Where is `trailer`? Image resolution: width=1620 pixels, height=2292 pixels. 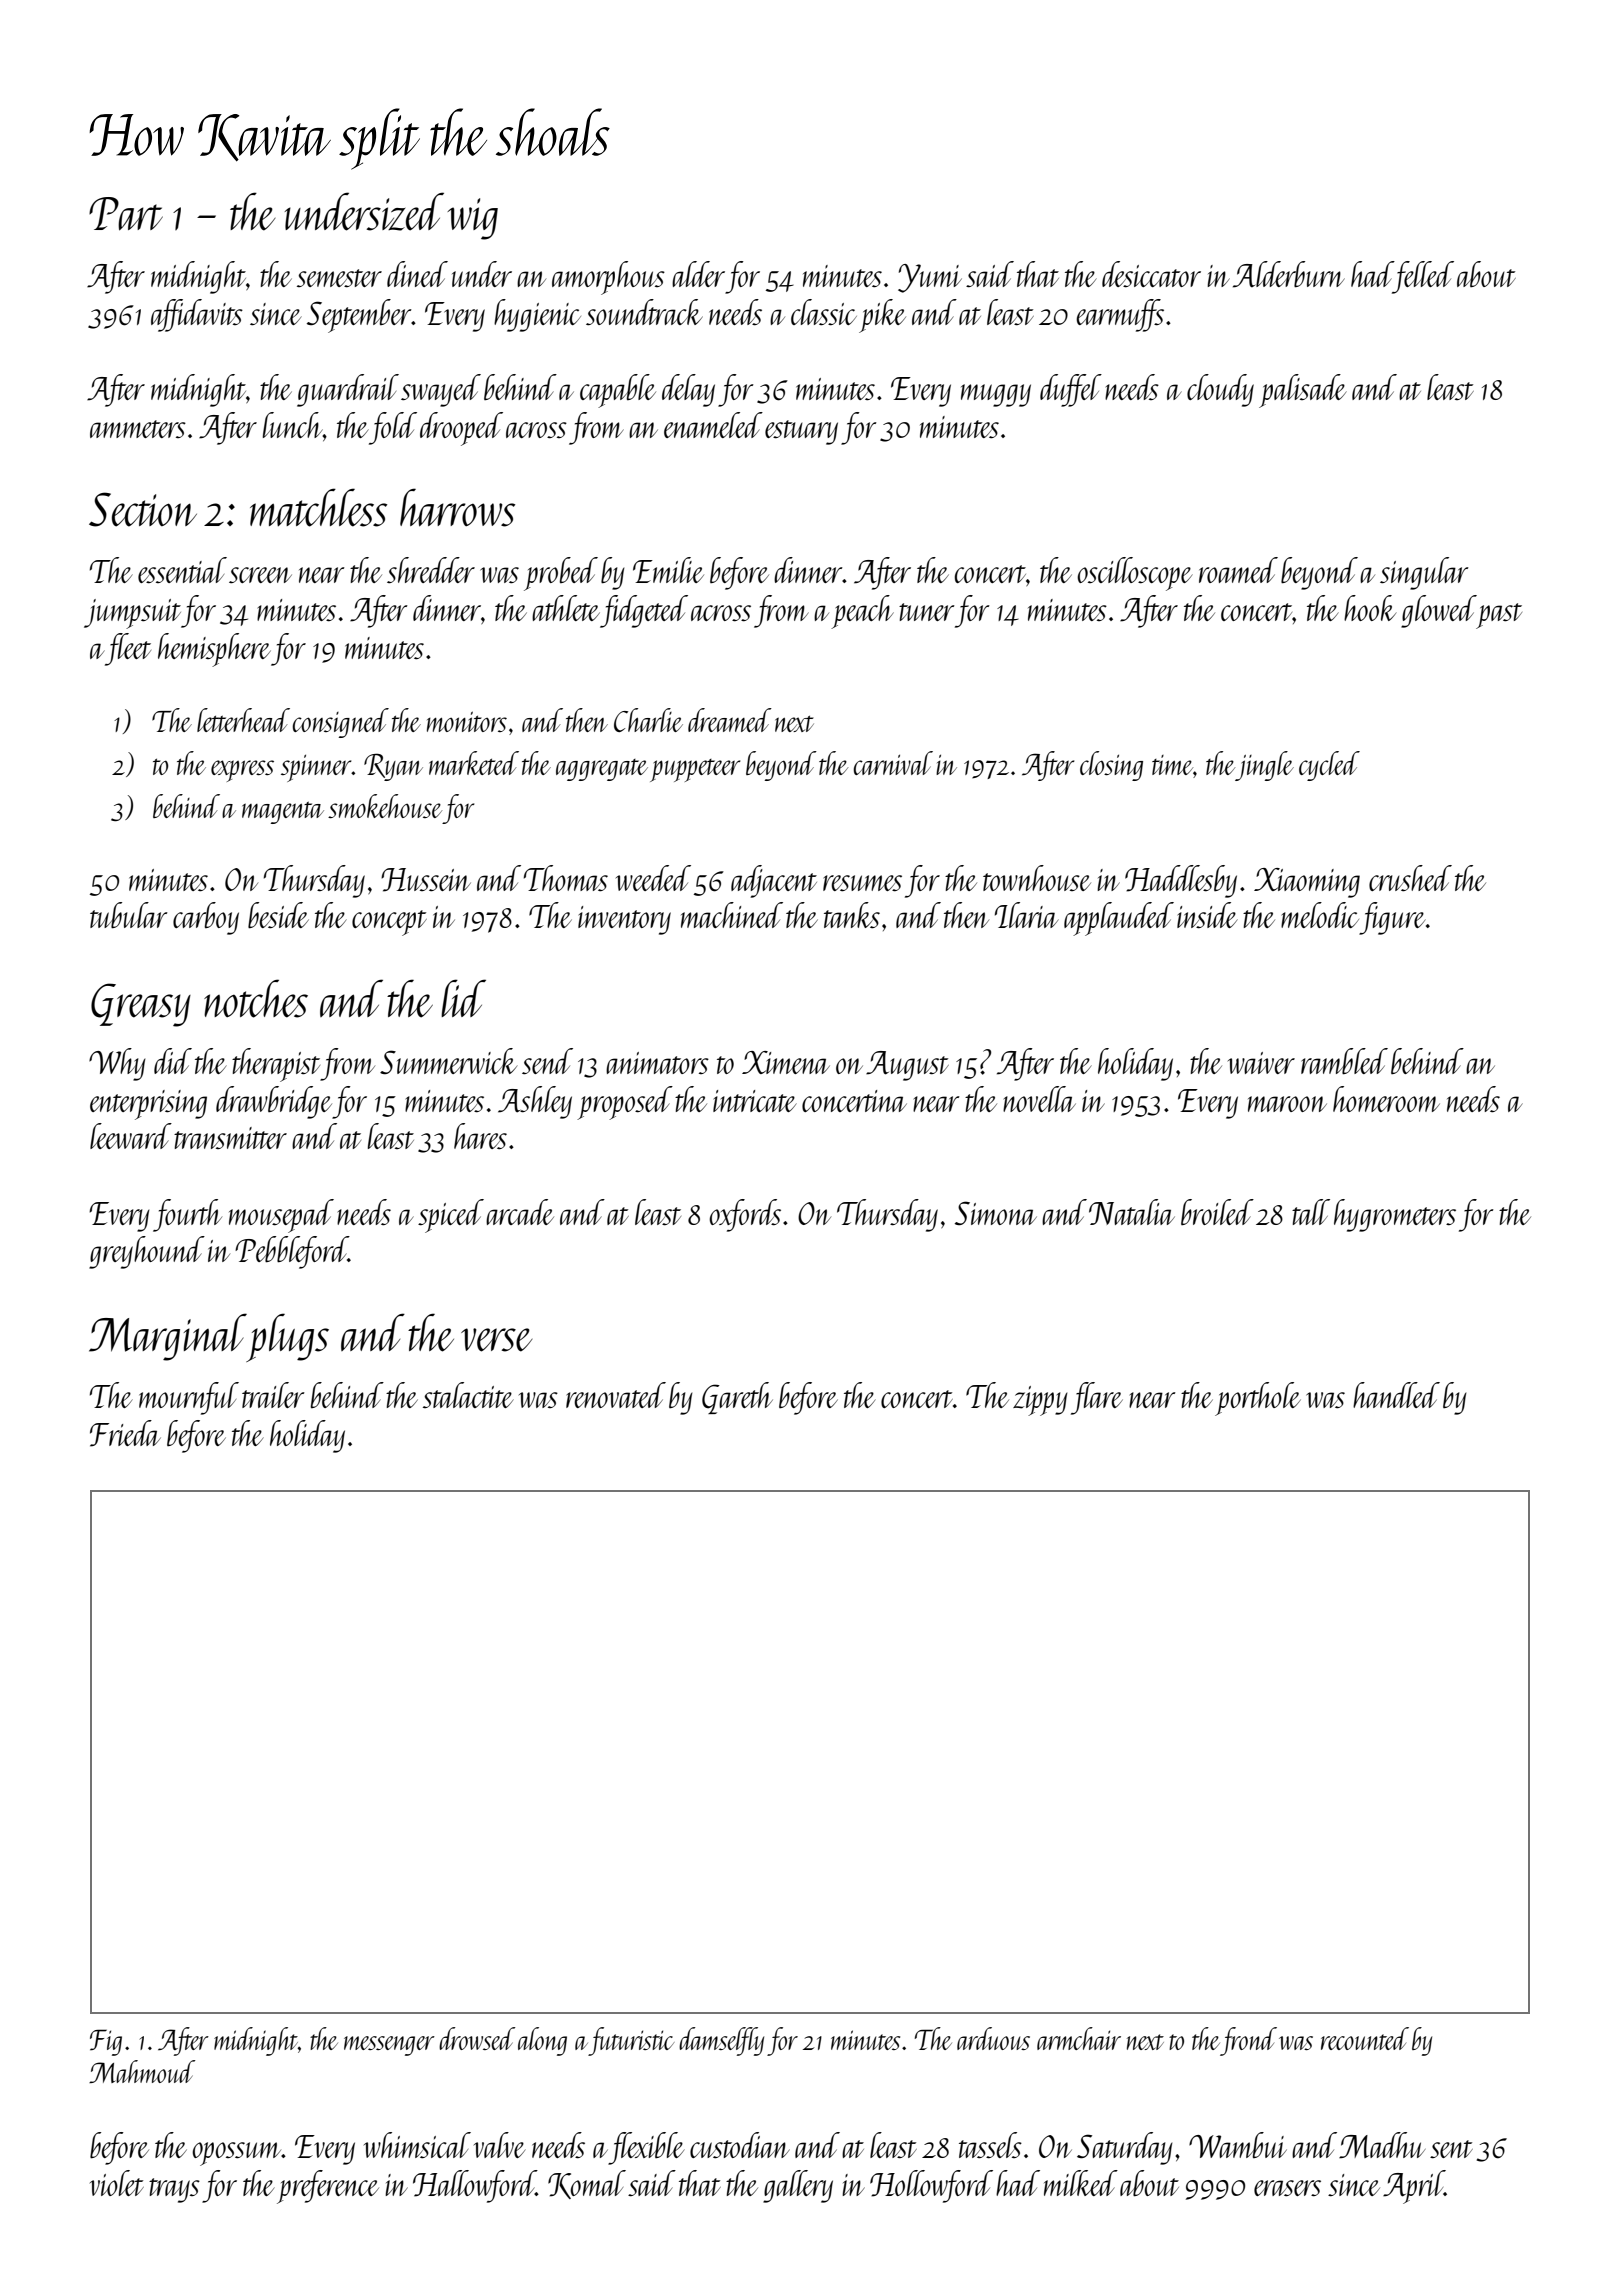 trailer is located at coordinates (273, 1395).
